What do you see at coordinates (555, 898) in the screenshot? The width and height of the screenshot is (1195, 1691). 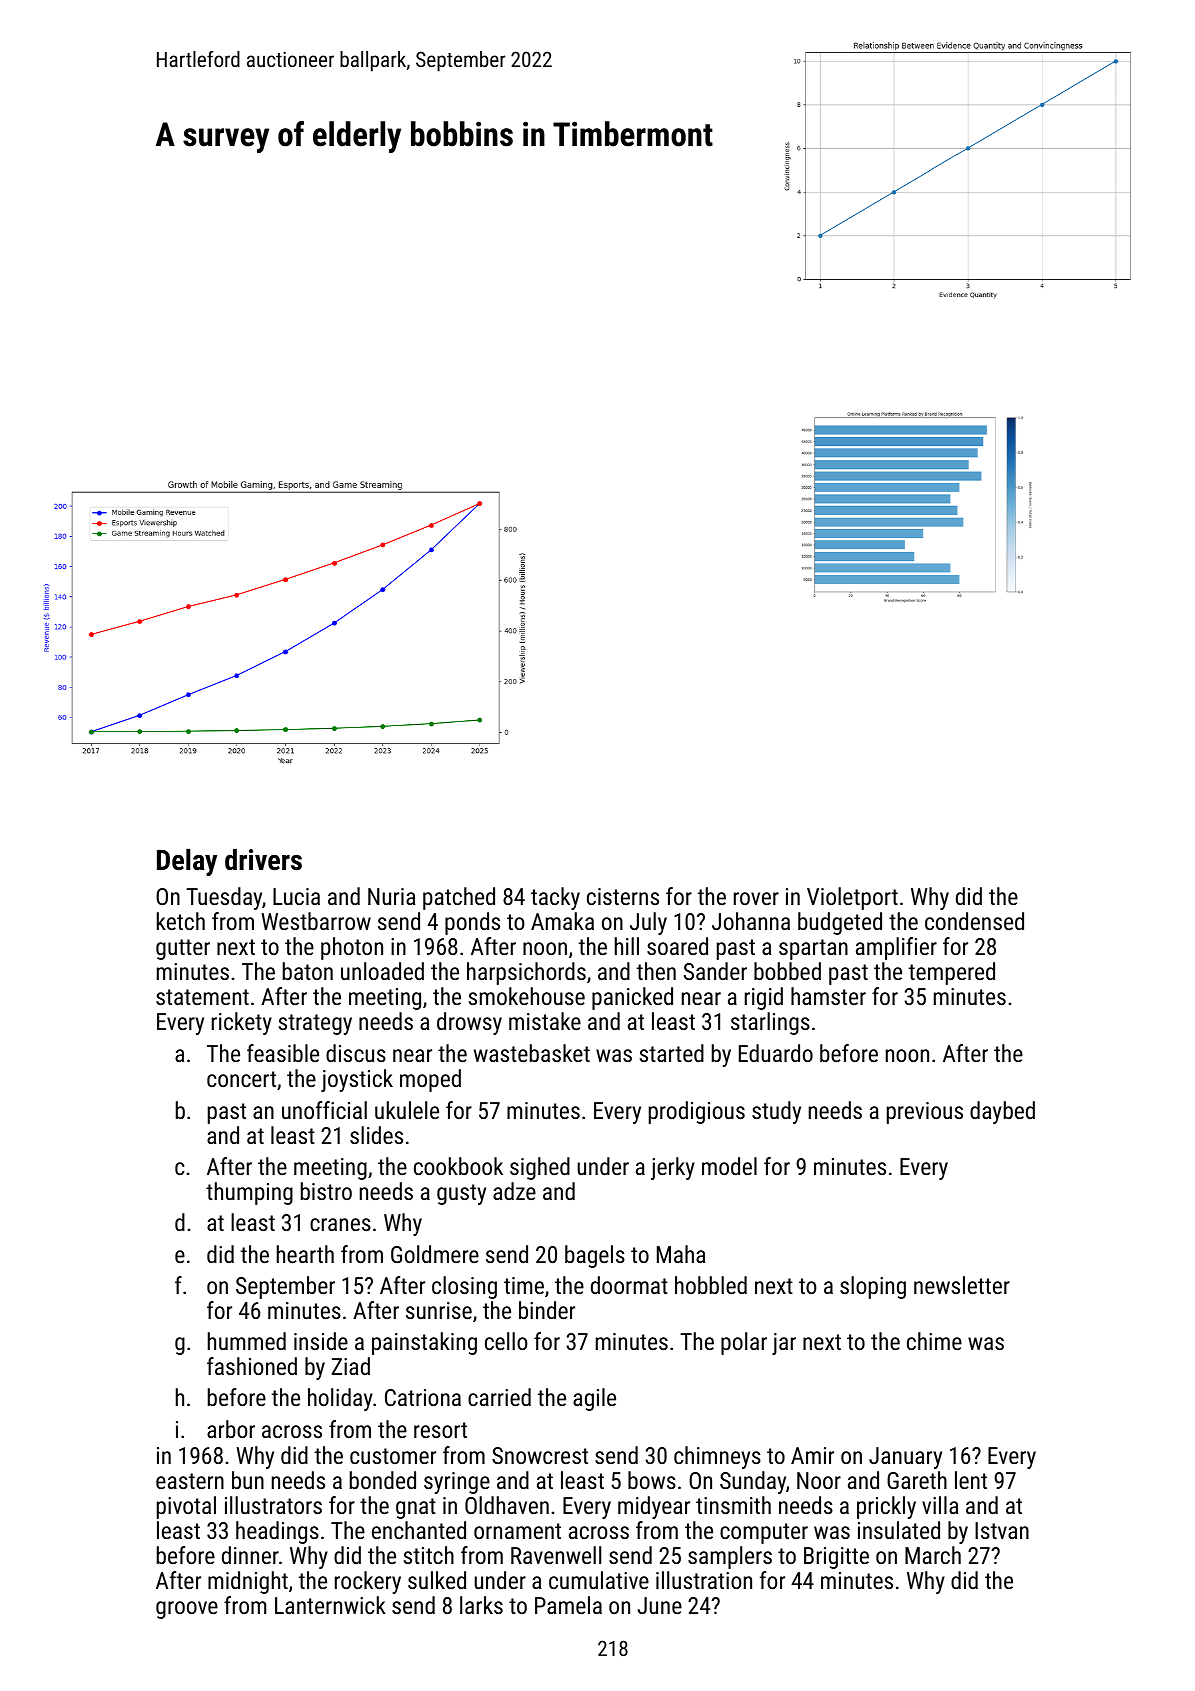 I see `tacky` at bounding box center [555, 898].
